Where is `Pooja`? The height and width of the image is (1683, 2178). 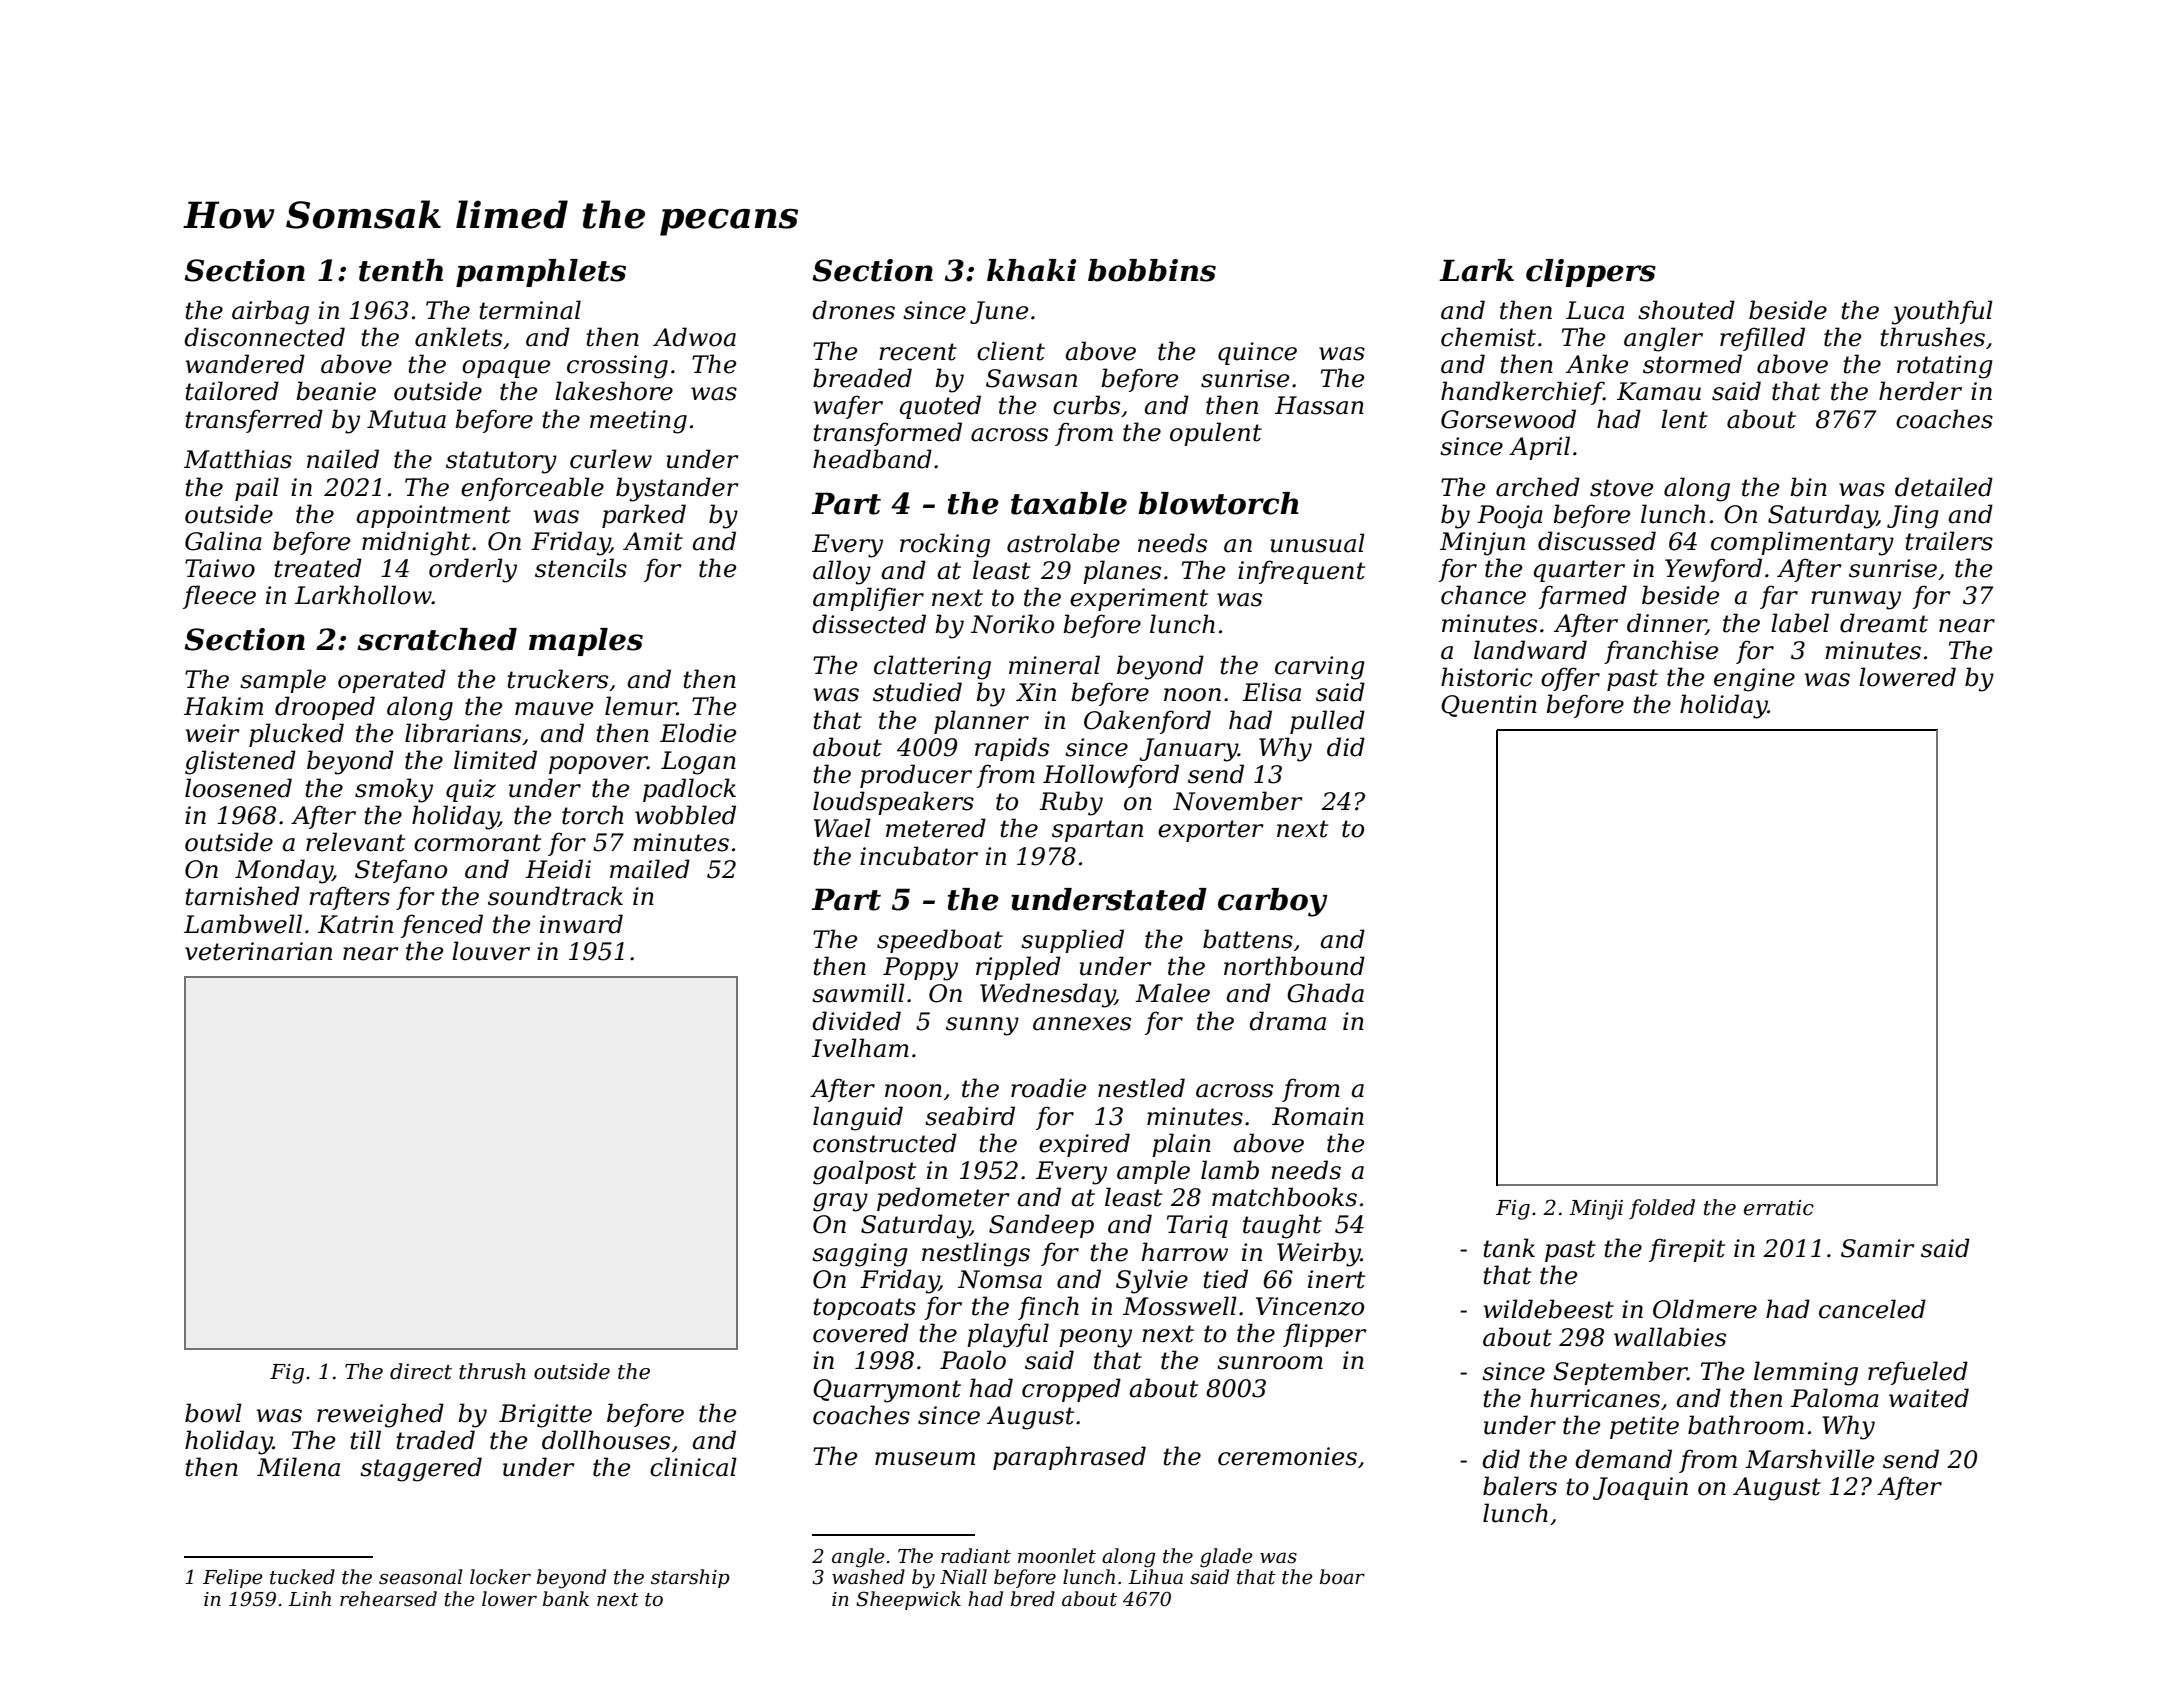
Pooja is located at coordinates (1510, 517).
